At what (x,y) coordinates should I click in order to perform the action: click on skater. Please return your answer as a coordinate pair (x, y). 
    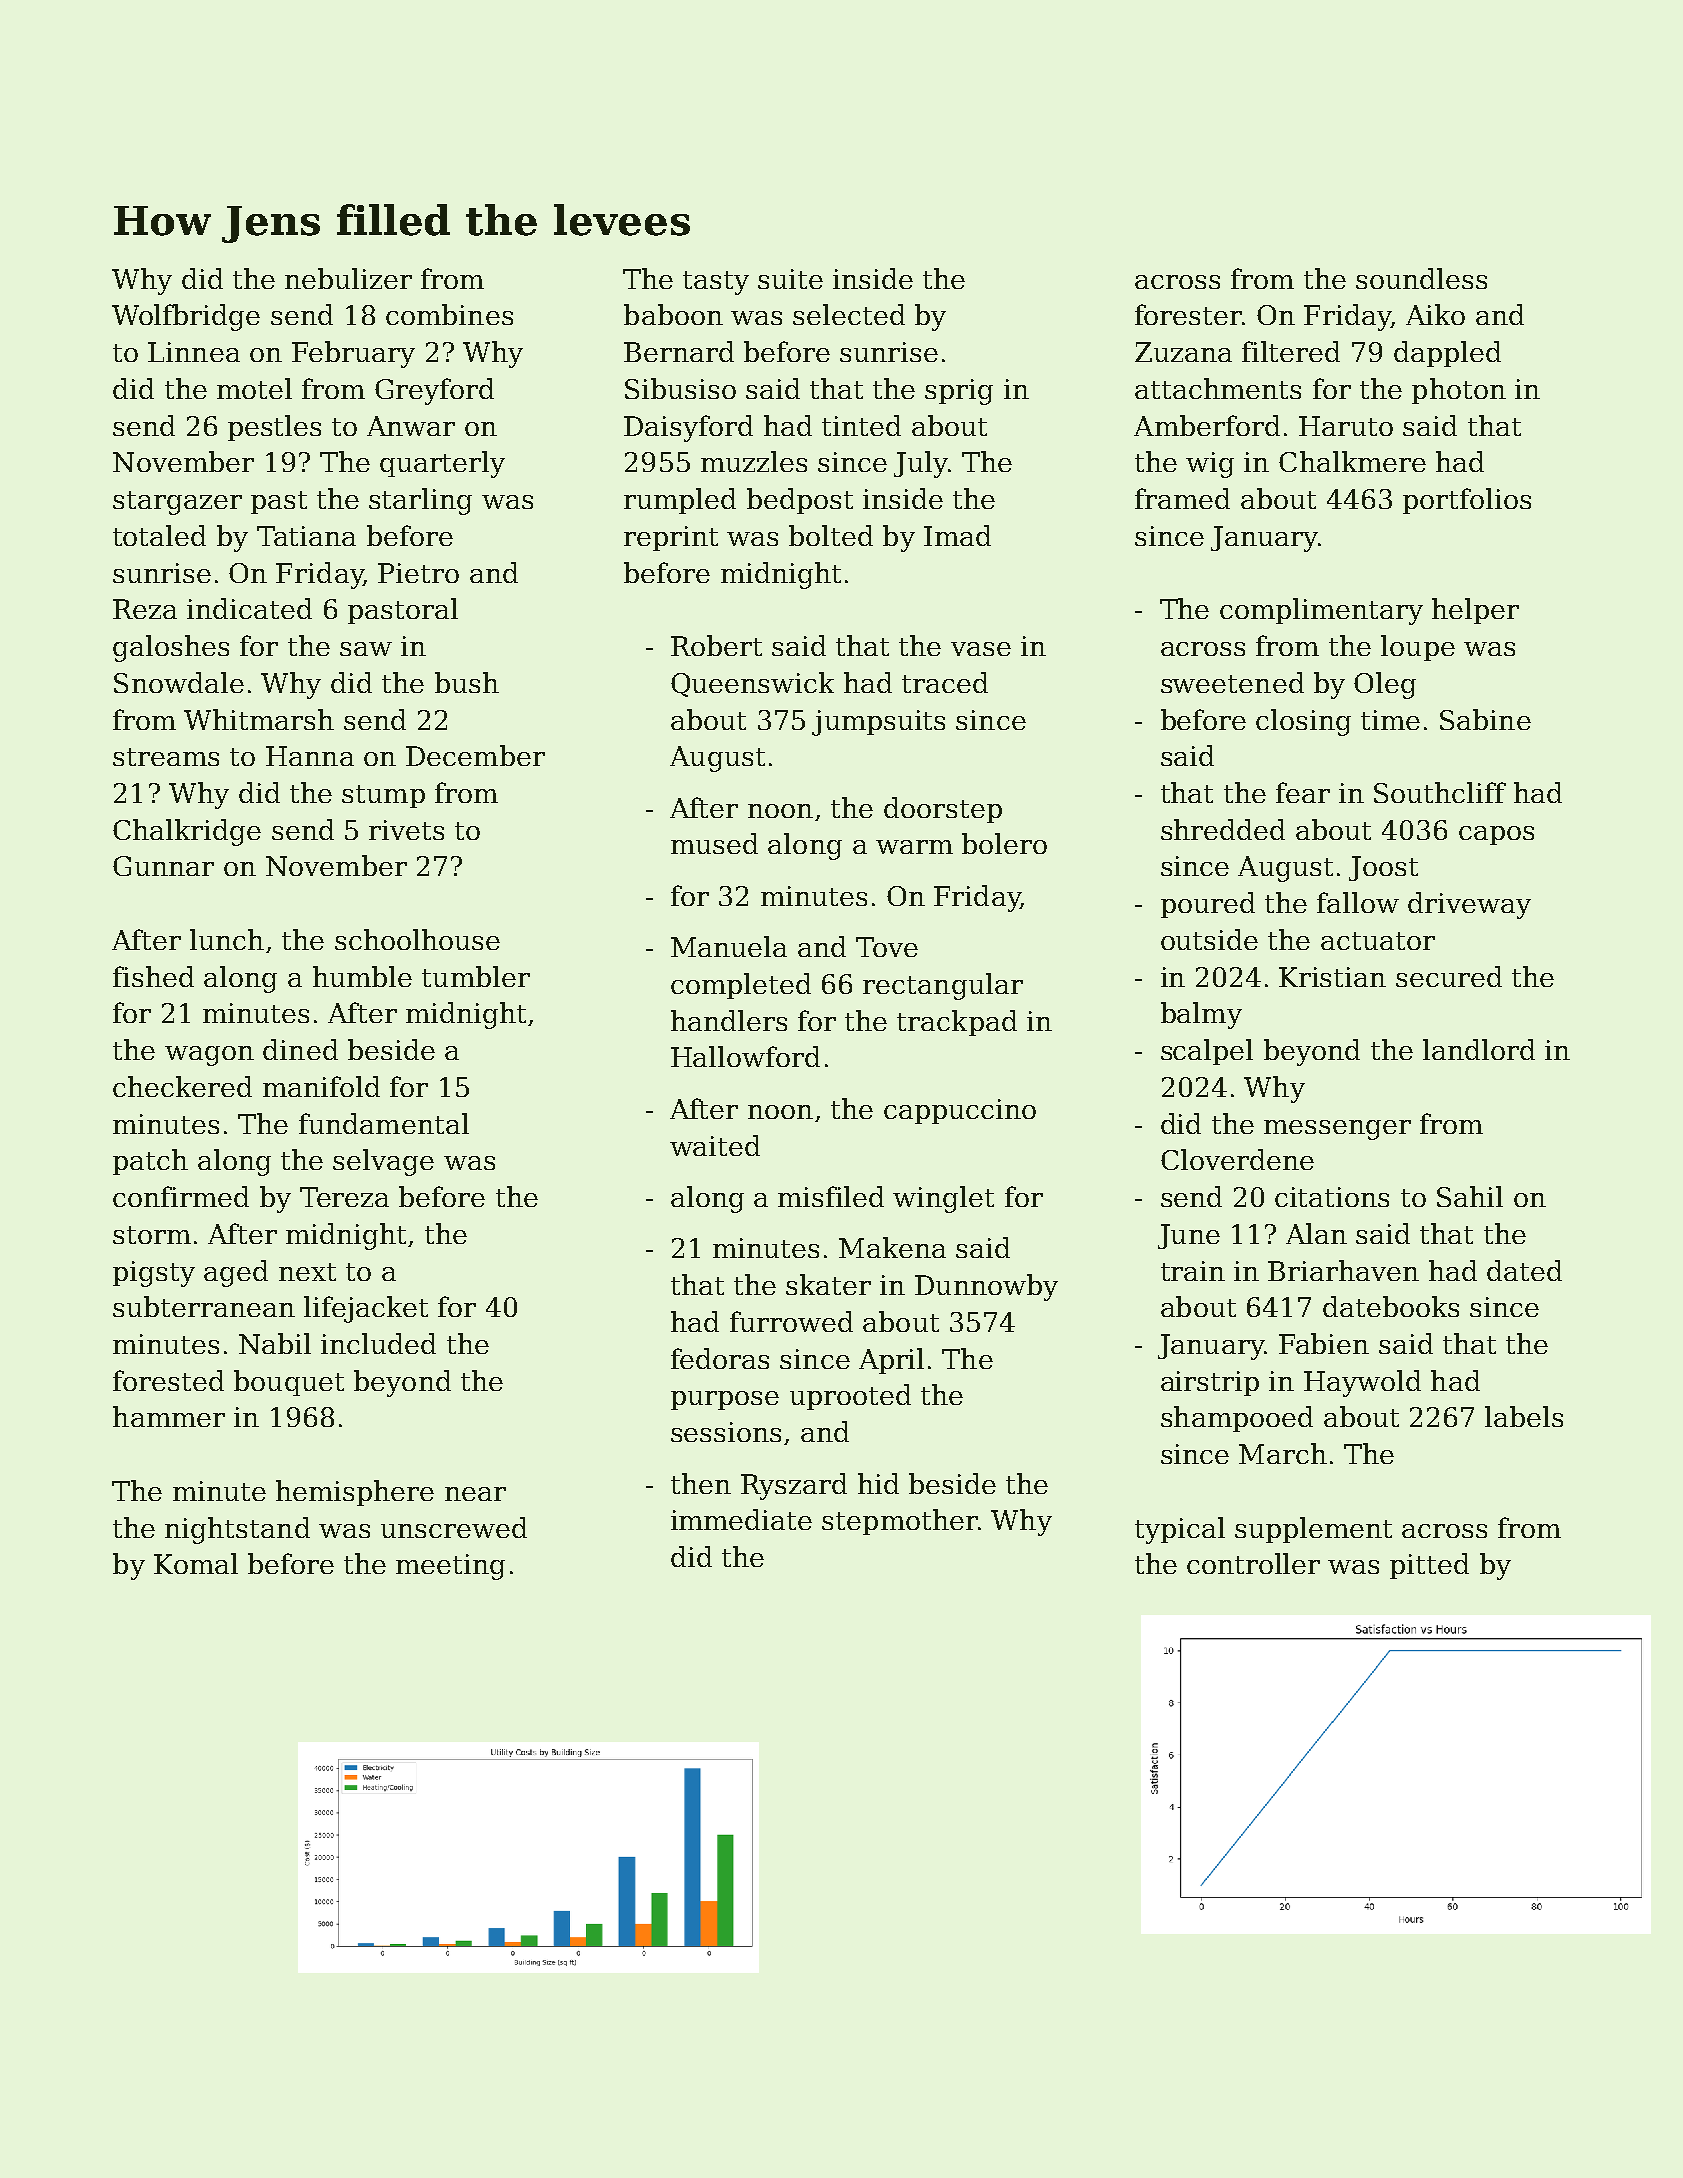
    Looking at the image, I should click on (828, 1284).
